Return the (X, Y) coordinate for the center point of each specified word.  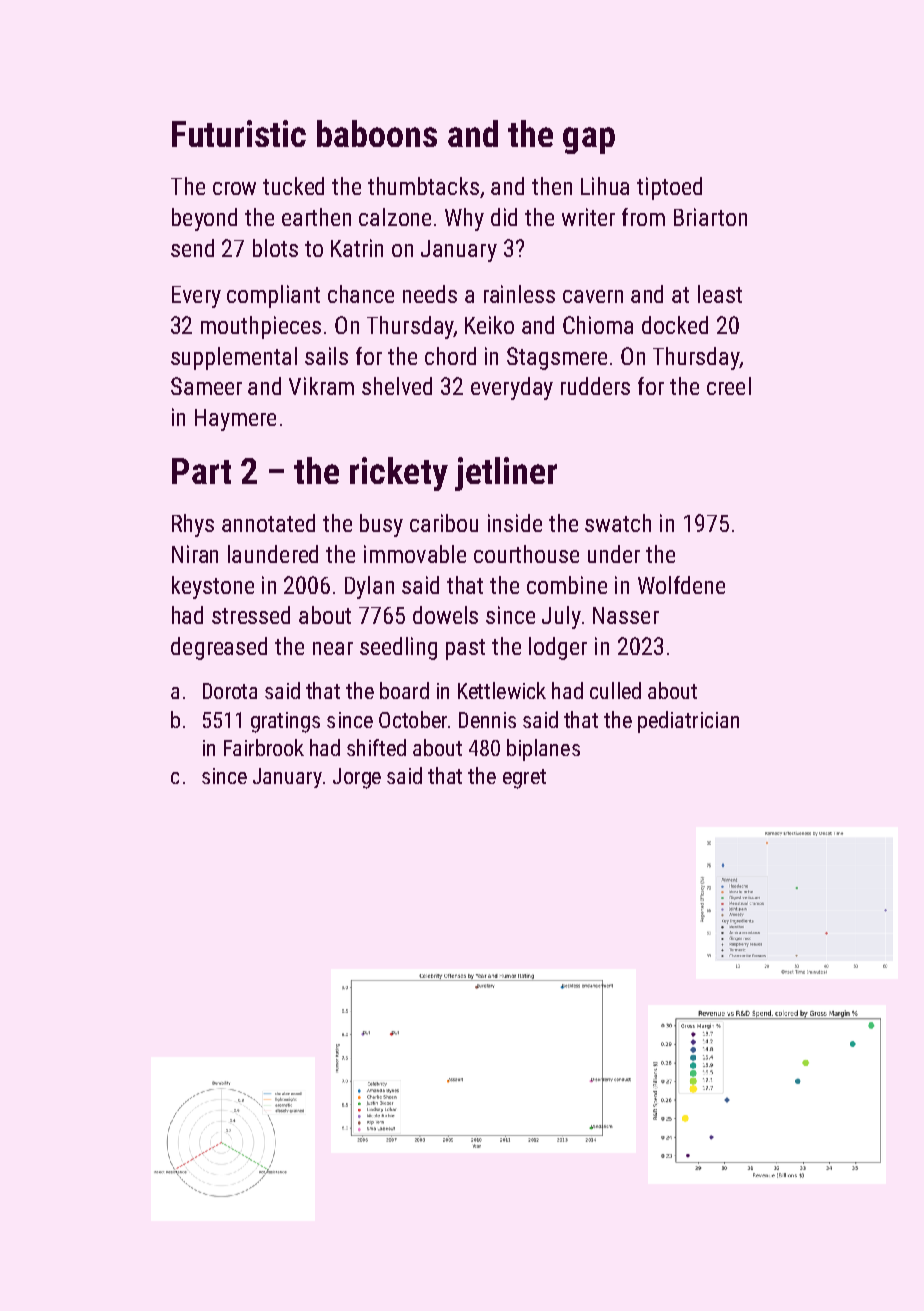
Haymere (235, 420)
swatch (618, 523)
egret (524, 779)
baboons (377, 133)
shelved (397, 386)
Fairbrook (264, 747)
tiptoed (669, 188)
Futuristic (239, 133)
